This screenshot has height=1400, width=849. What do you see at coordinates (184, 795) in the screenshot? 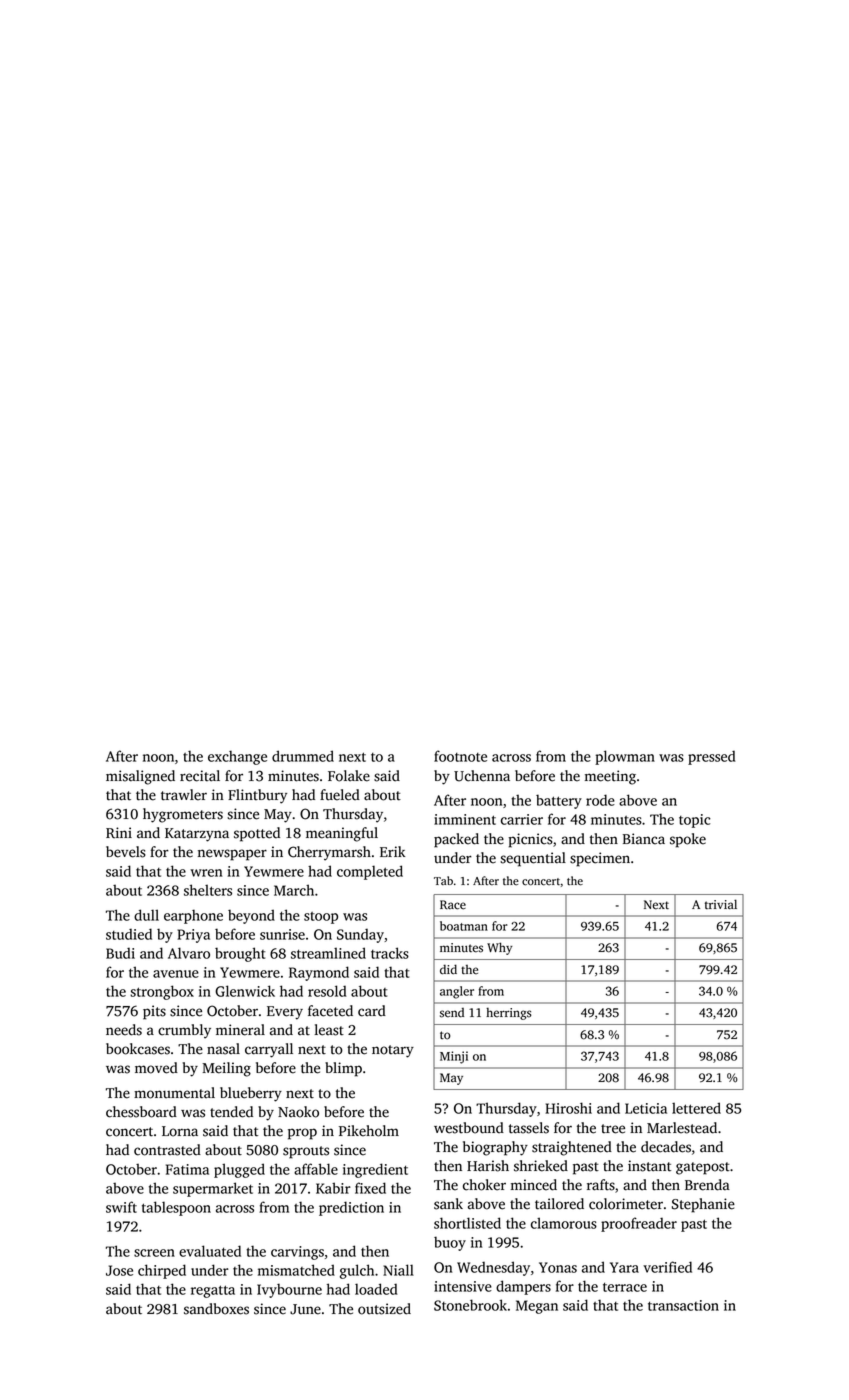
I see `trawler` at bounding box center [184, 795].
